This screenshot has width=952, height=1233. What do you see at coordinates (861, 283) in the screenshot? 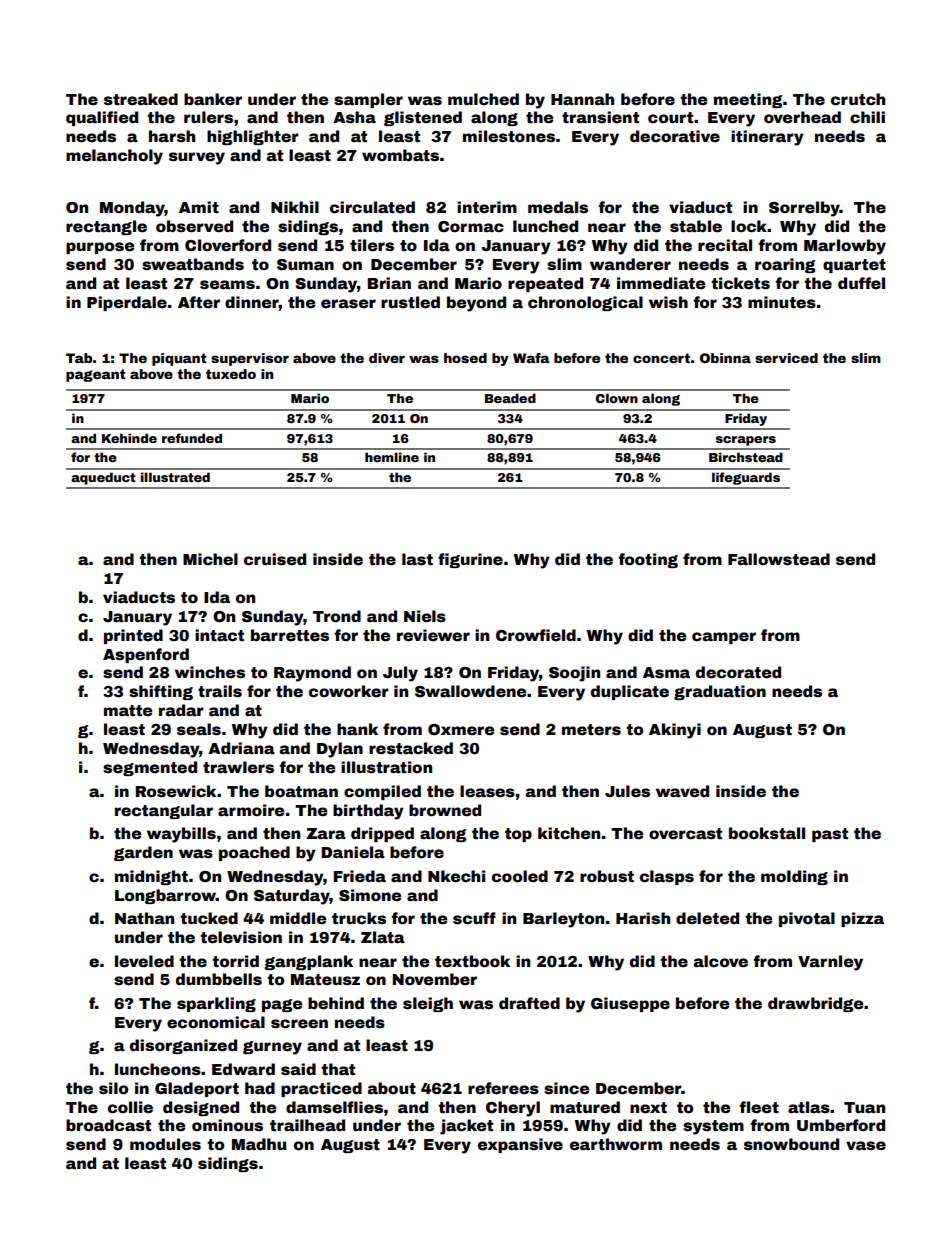
I see `duffel` at bounding box center [861, 283].
